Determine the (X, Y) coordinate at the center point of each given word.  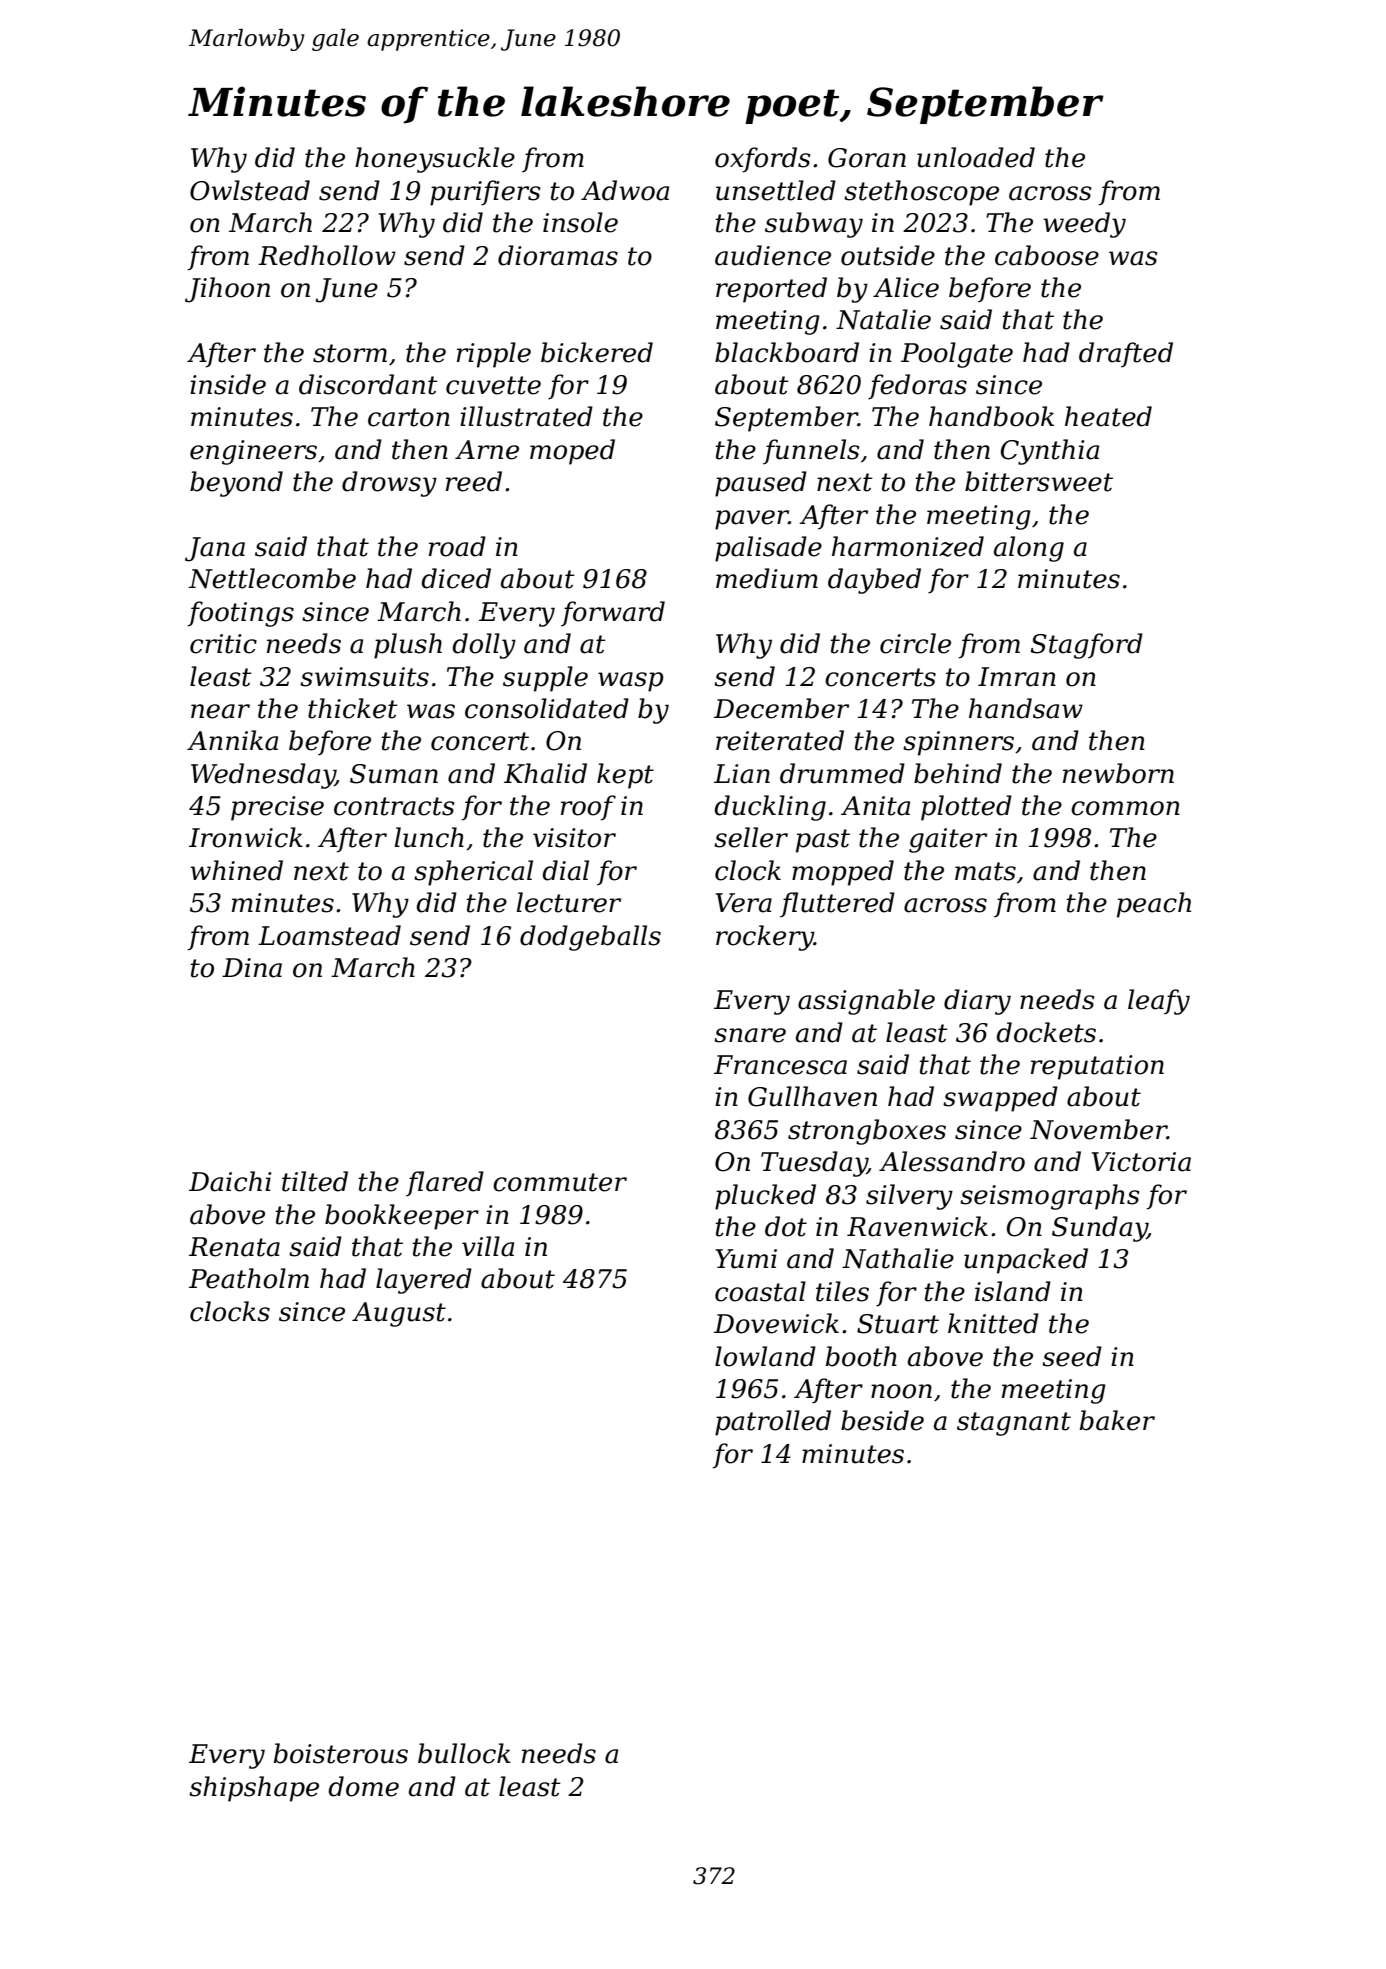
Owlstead (250, 190)
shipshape (254, 1789)
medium (767, 578)
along (1029, 549)
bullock (464, 1753)
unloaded (976, 157)
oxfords (762, 160)
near (220, 711)
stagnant (1014, 1424)
